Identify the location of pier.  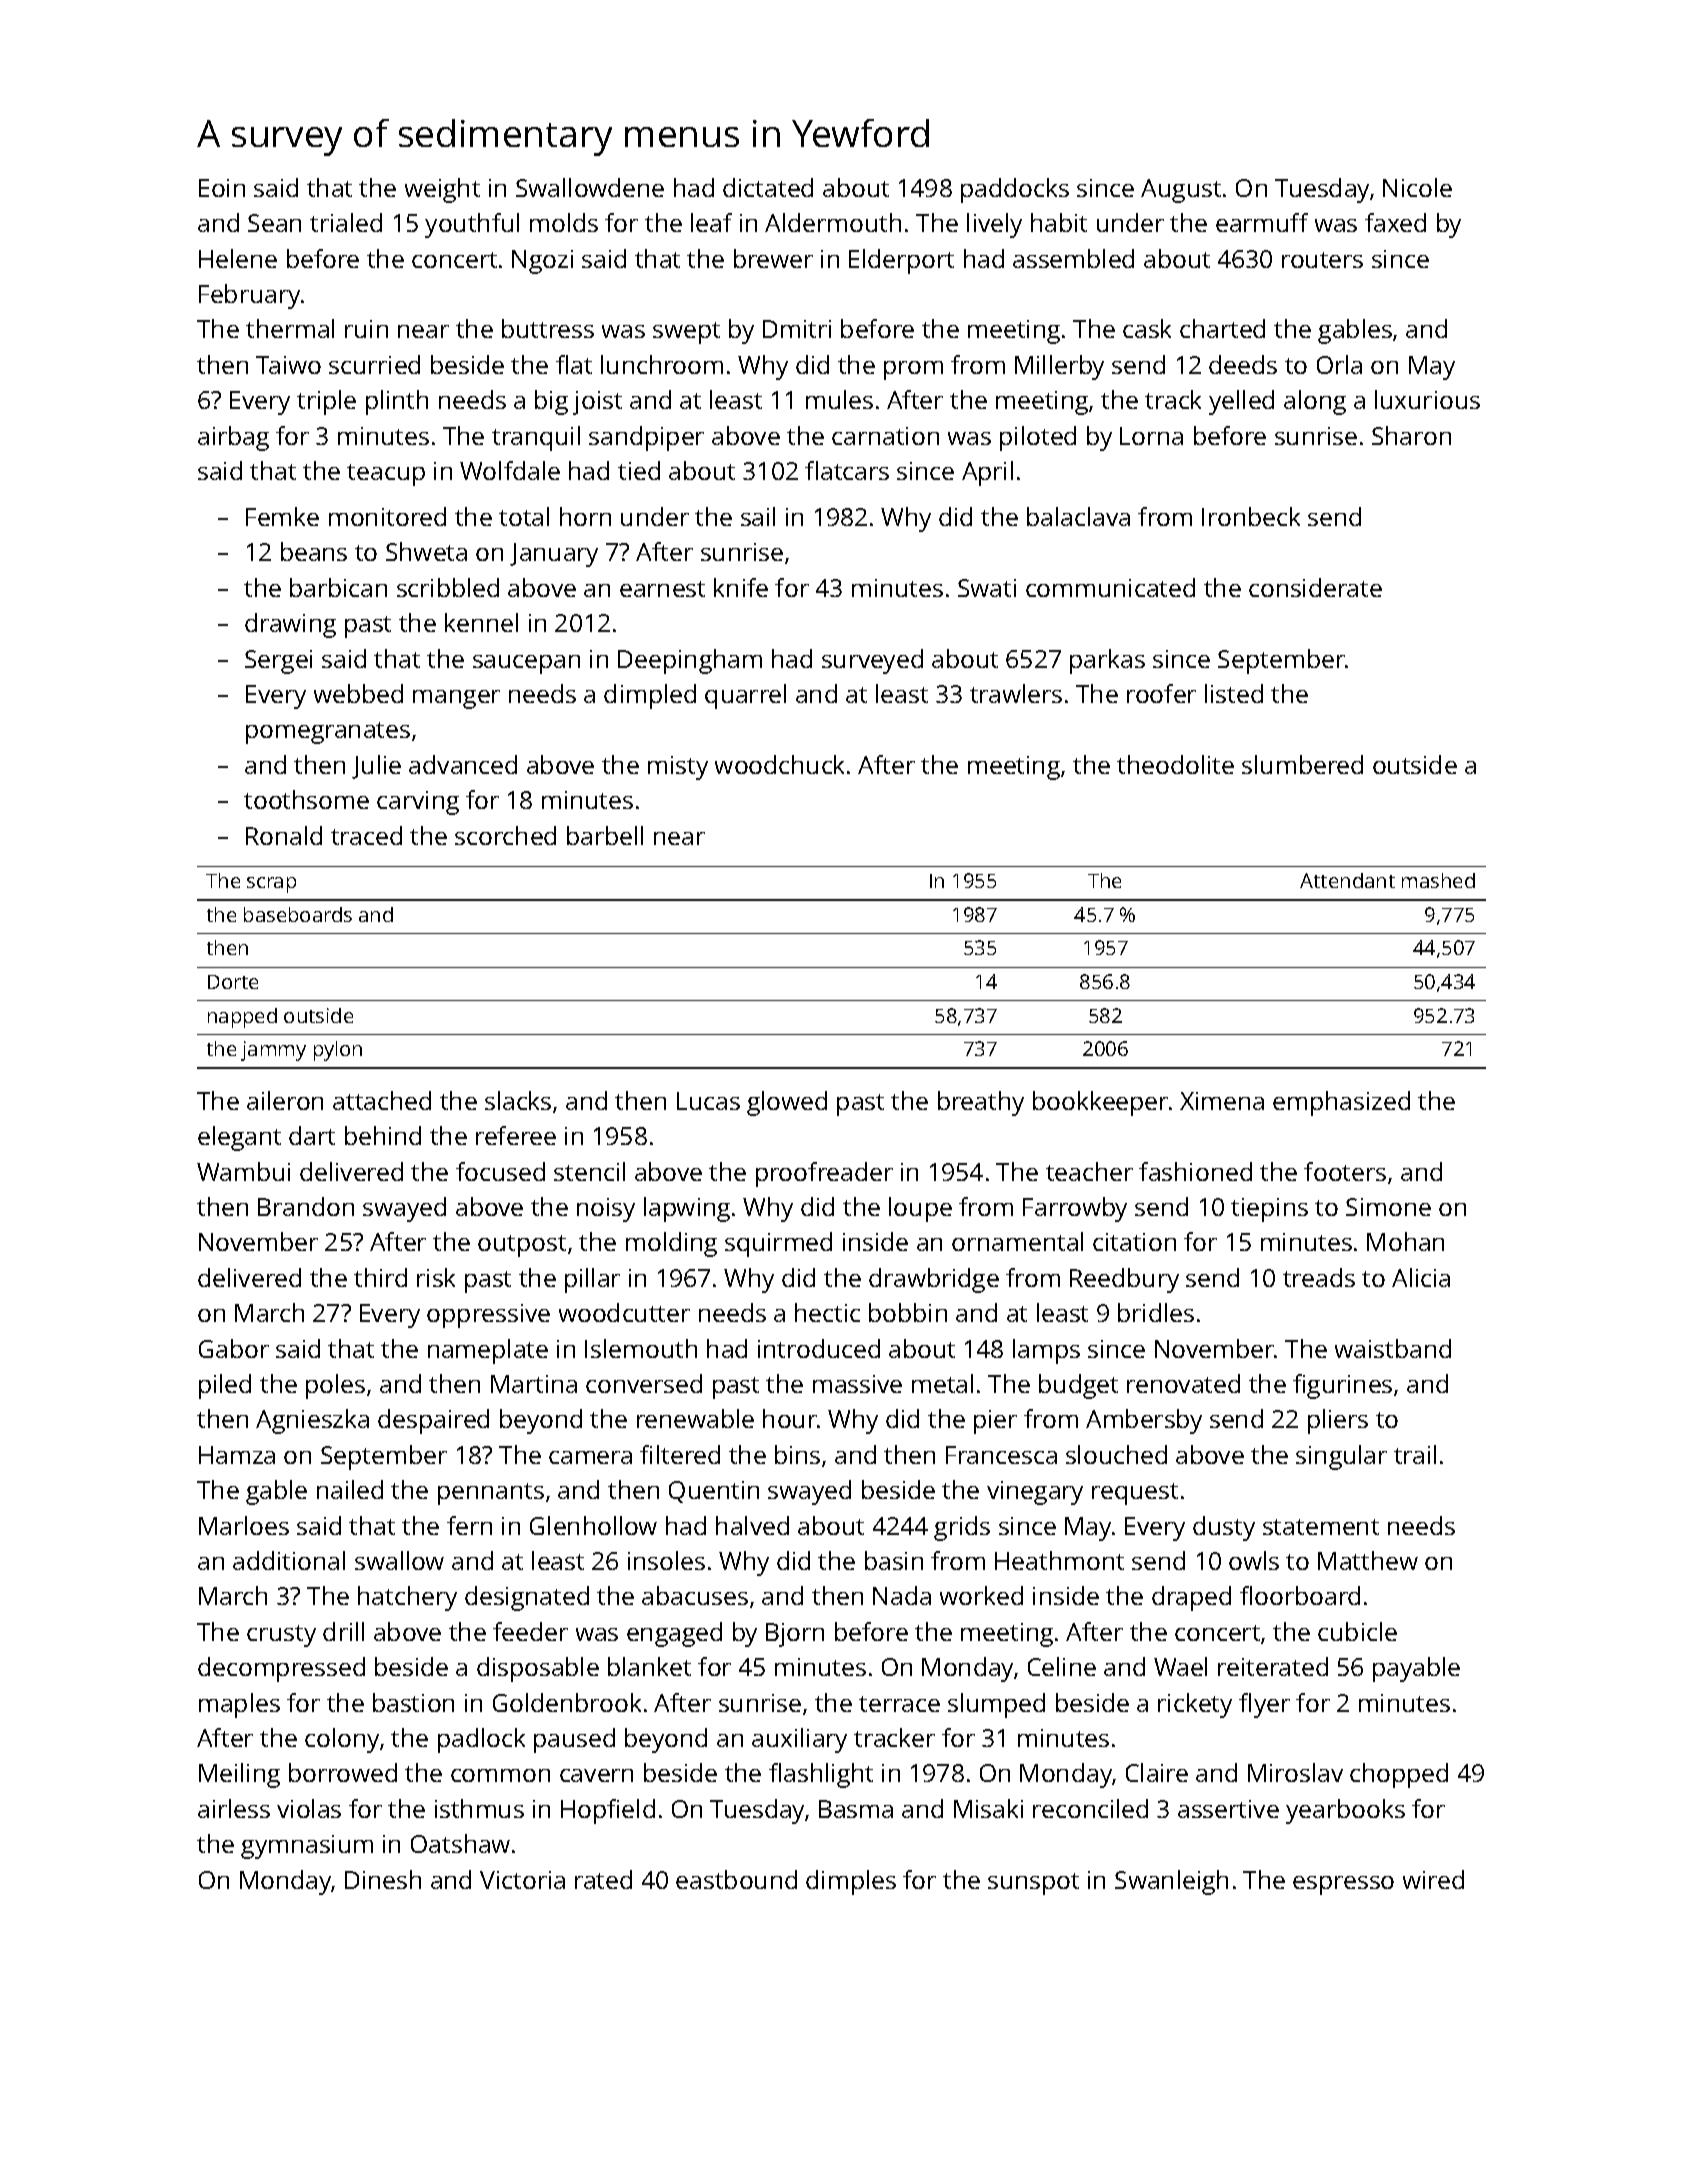
(995, 1422).
